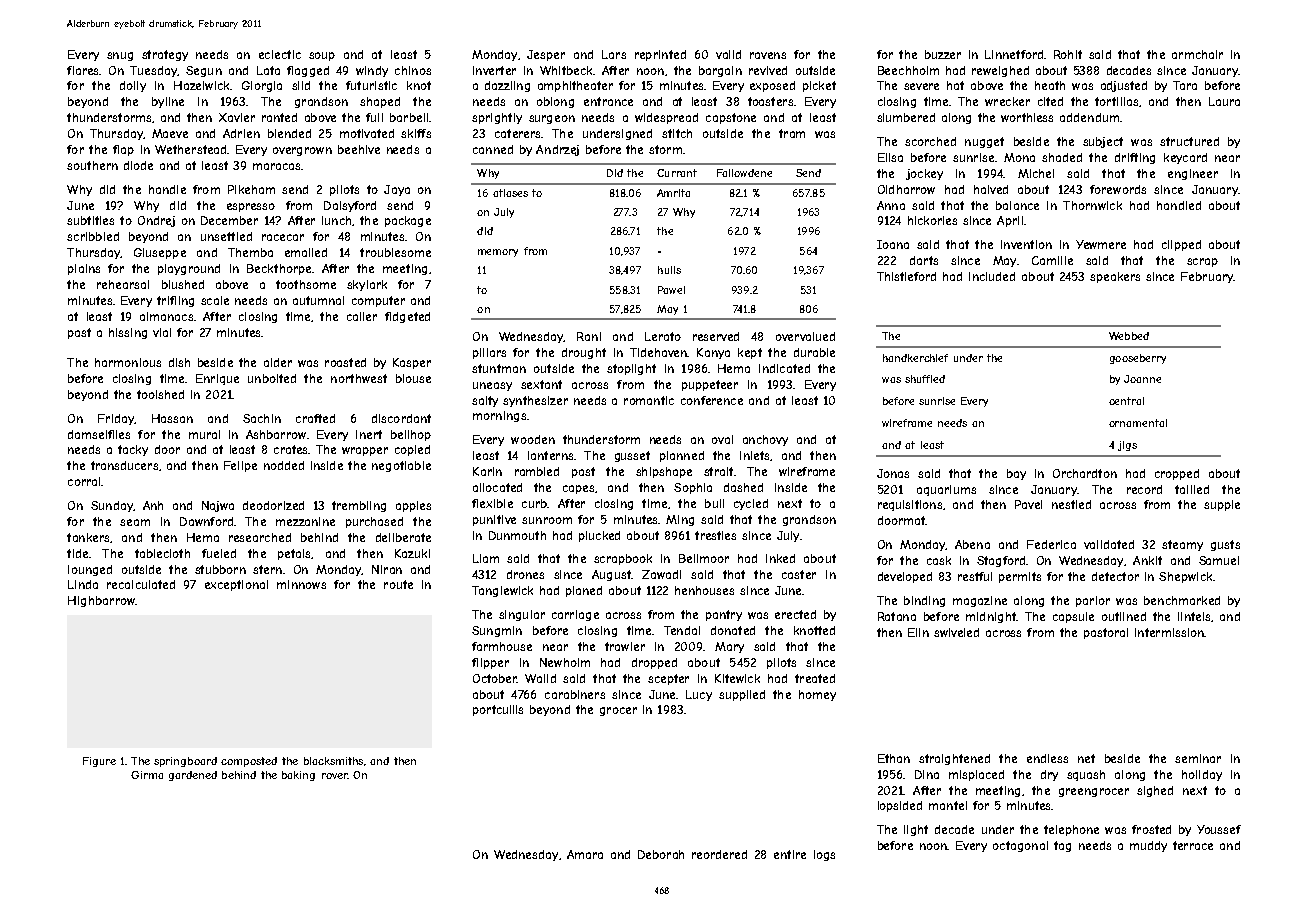  I want to click on bull, so click(714, 503).
